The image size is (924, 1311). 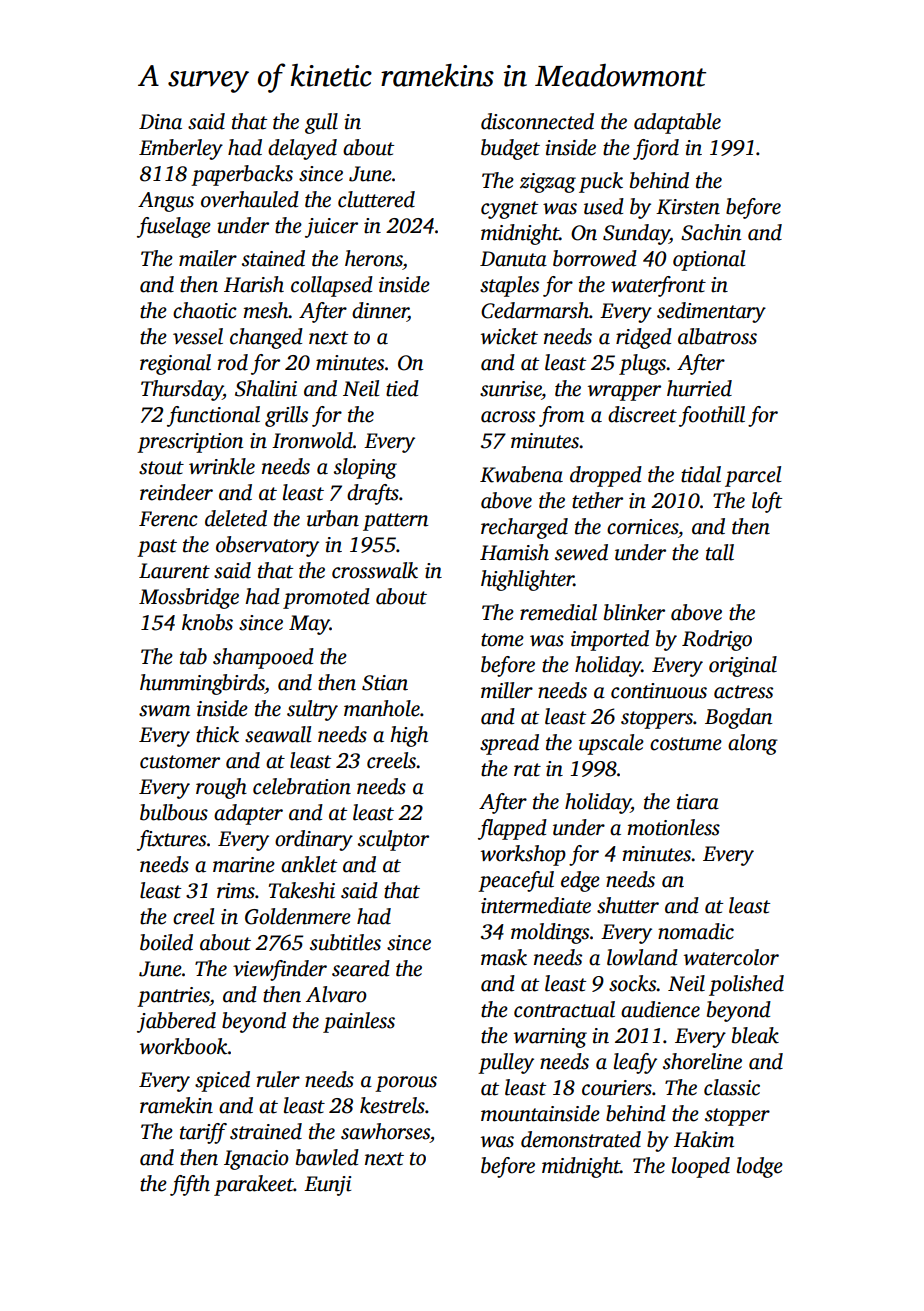 What do you see at coordinates (312, 710) in the screenshot?
I see `sultry` at bounding box center [312, 710].
